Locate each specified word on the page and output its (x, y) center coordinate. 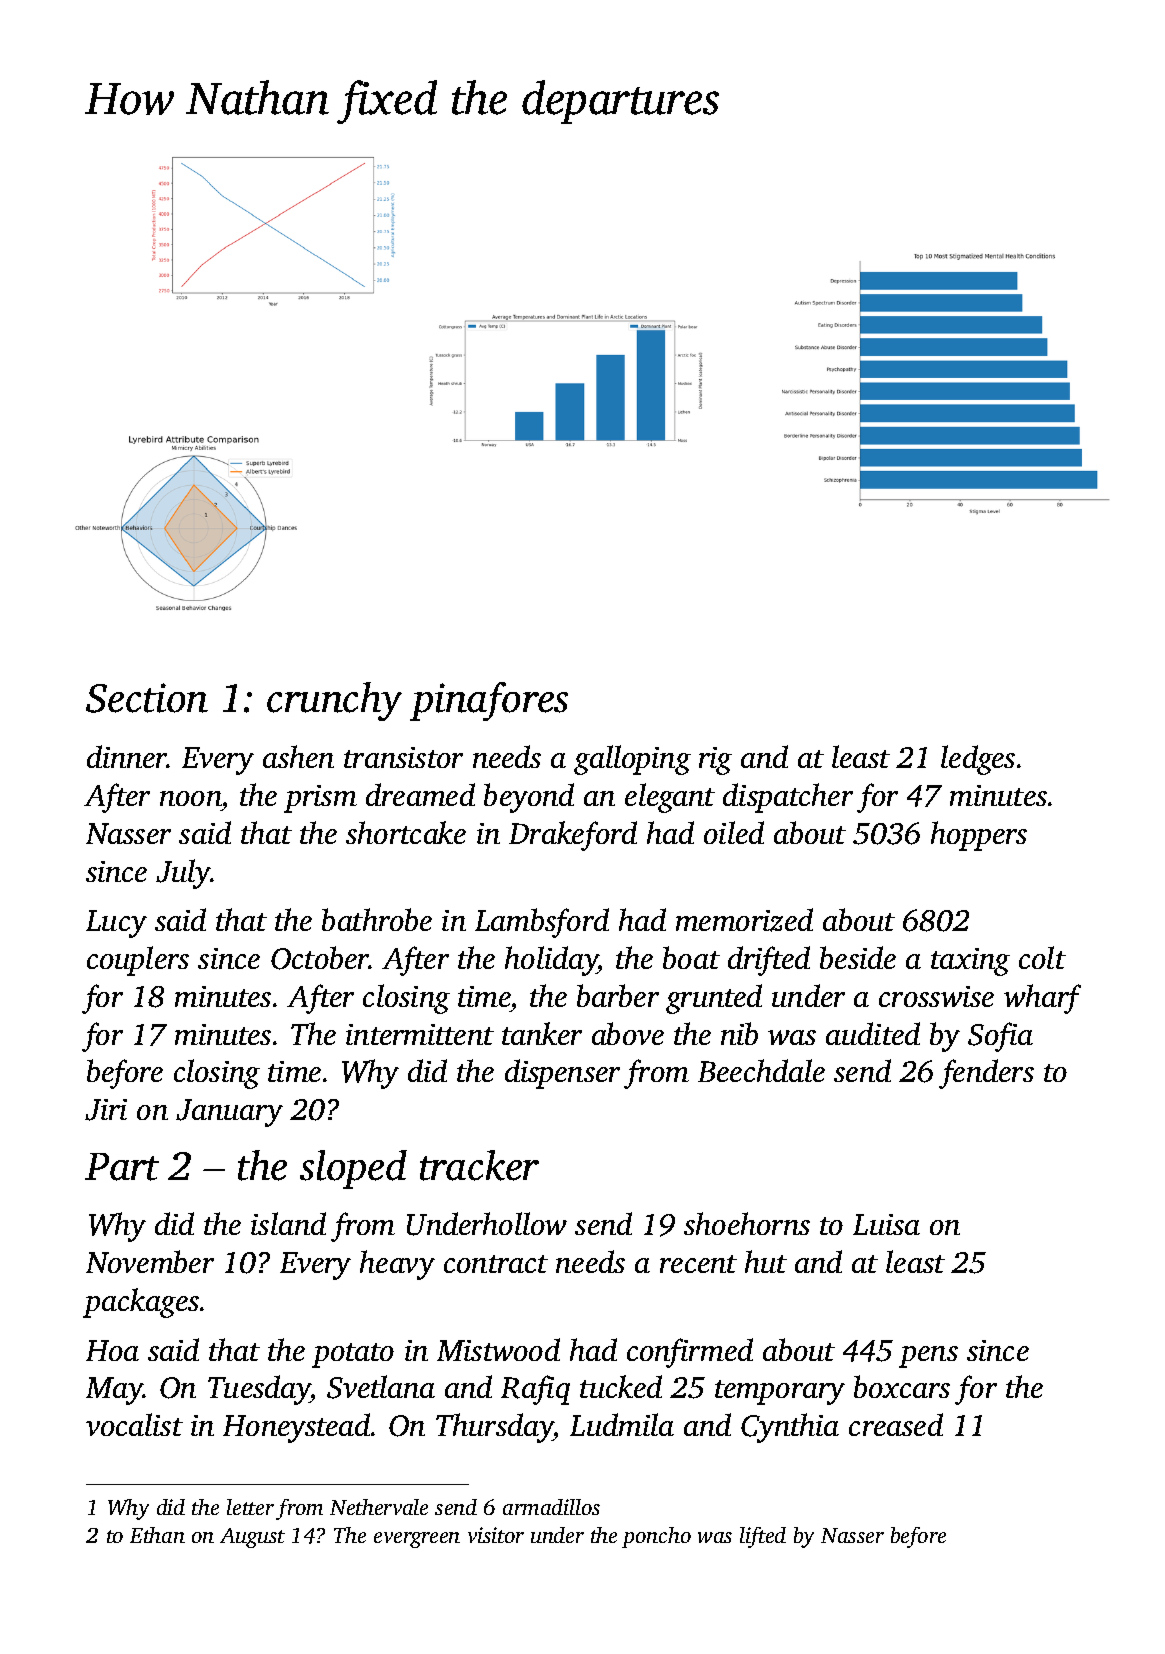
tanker (542, 1033)
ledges (978, 760)
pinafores (489, 701)
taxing (970, 962)
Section (147, 698)
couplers (138, 961)
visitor (496, 1535)
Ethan (157, 1535)
